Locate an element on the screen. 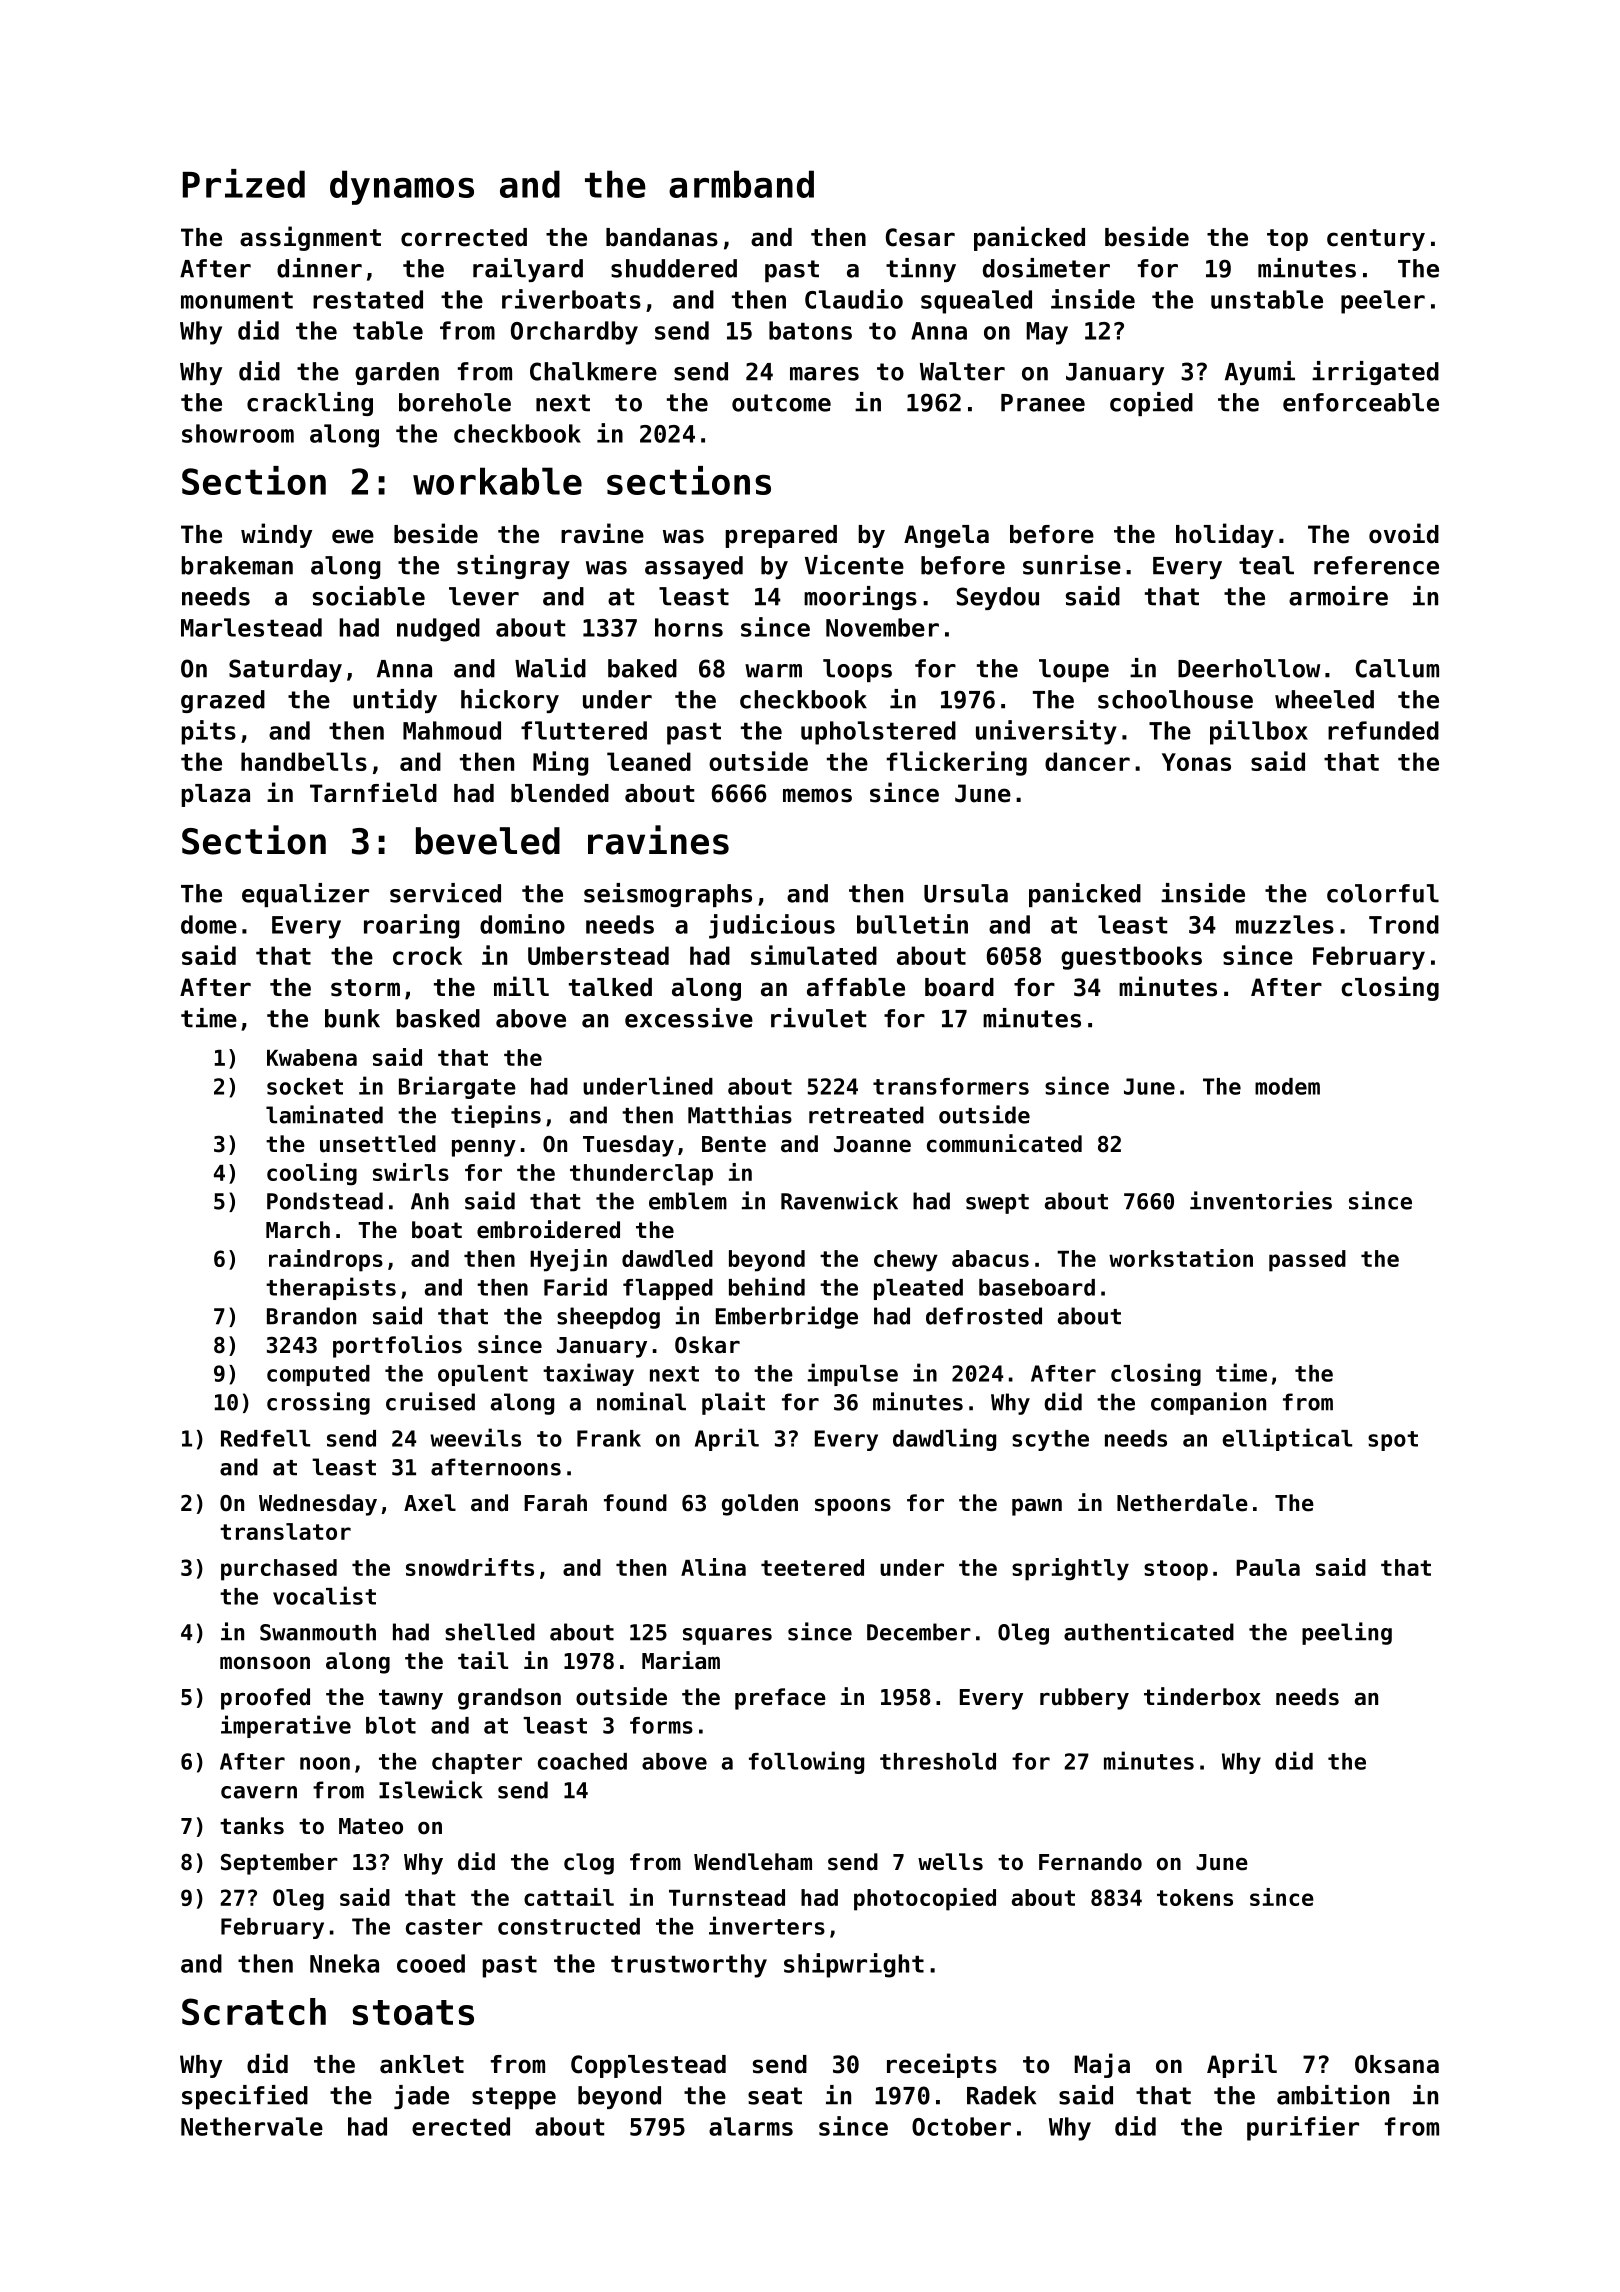 The height and width of the screenshot is (2292, 1620). March is located at coordinates (298, 1230).
